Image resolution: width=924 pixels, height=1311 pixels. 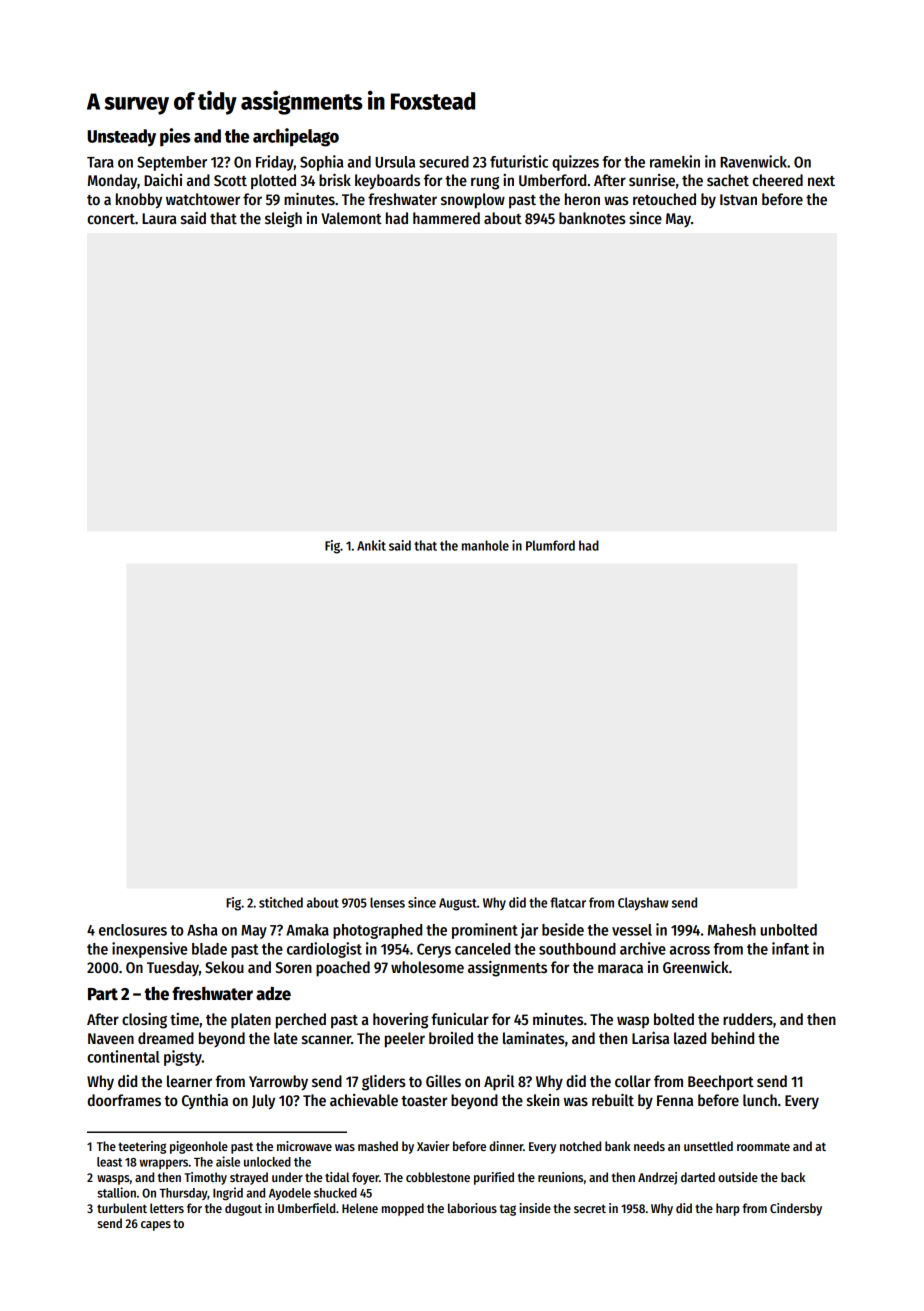 I want to click on hovering, so click(x=400, y=1021).
